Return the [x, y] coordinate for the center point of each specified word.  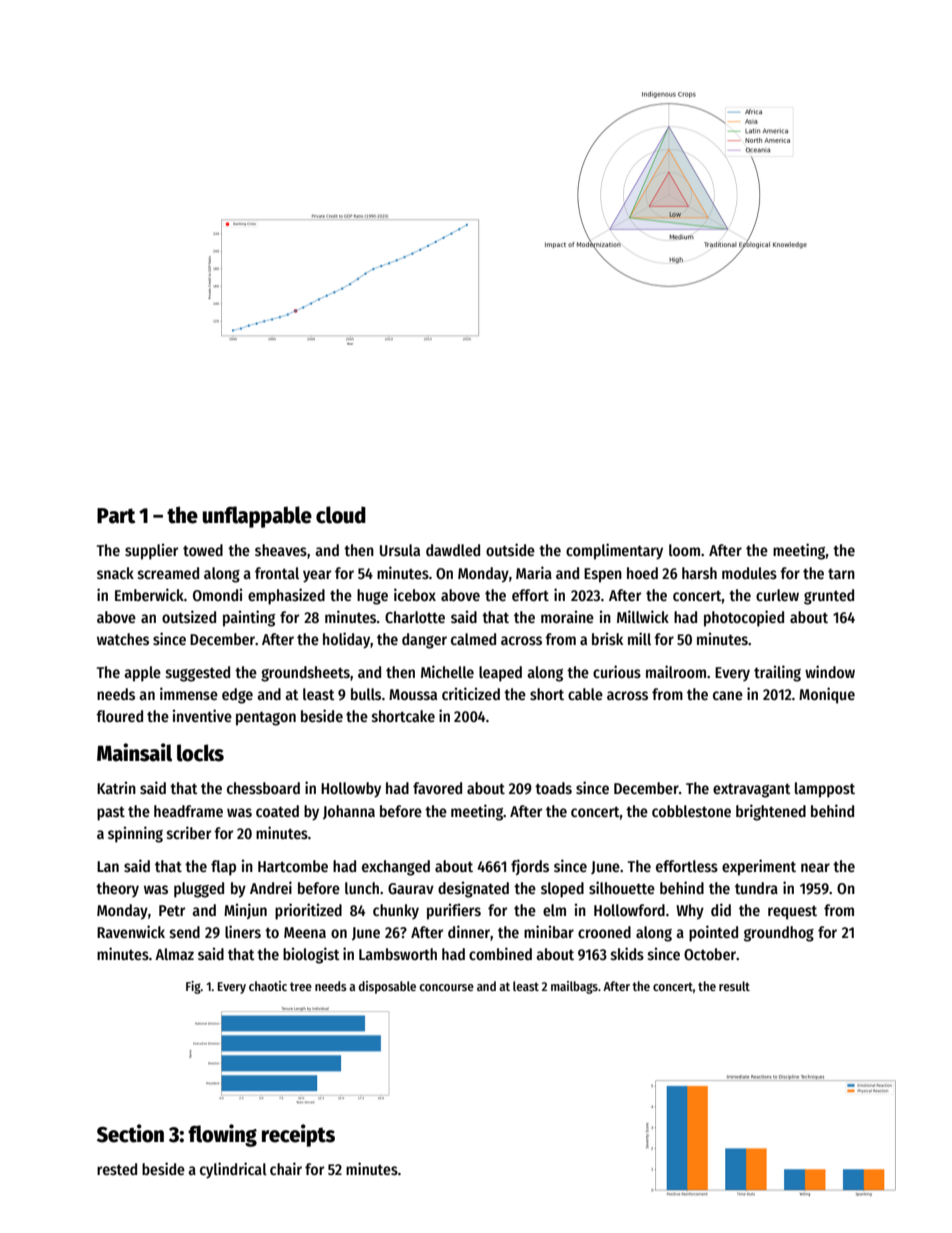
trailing [777, 673]
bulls [366, 694]
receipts [298, 1135]
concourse [446, 987]
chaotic [268, 986]
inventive [202, 715]
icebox [415, 594]
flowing [222, 1135]
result [734, 986]
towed [203, 550]
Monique [827, 695]
